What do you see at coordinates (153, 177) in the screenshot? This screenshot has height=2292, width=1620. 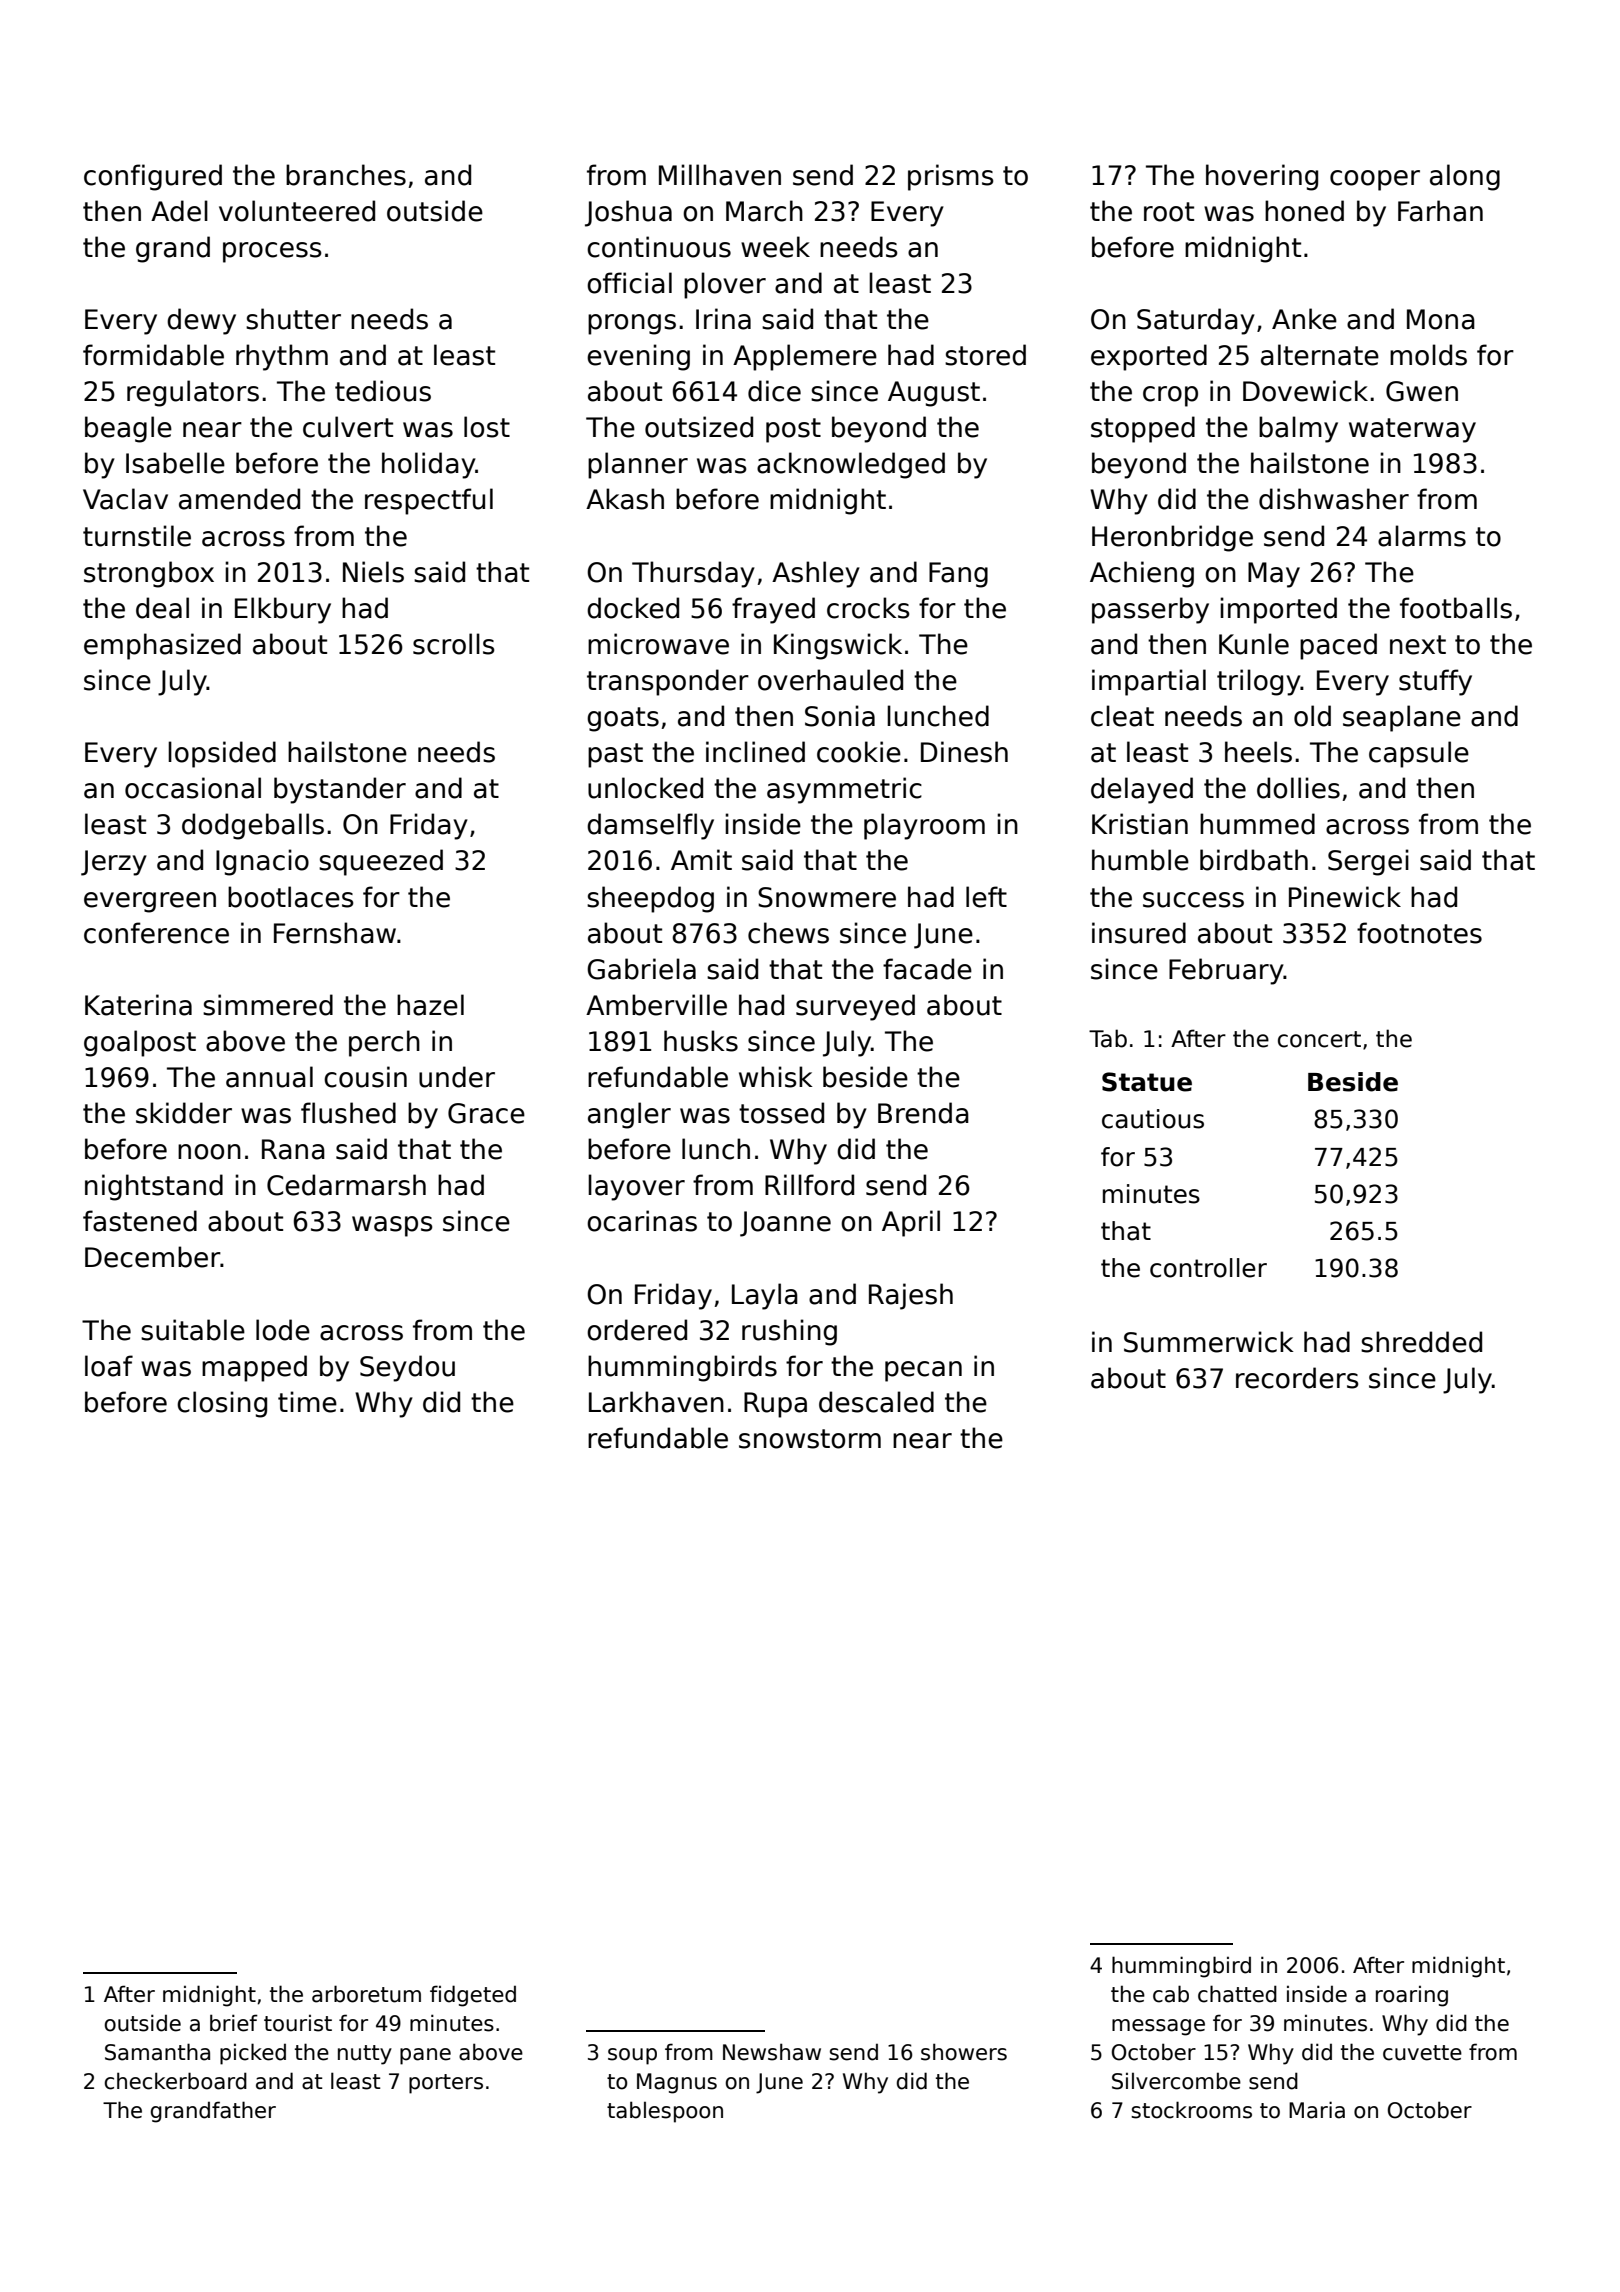 I see `configured` at bounding box center [153, 177].
